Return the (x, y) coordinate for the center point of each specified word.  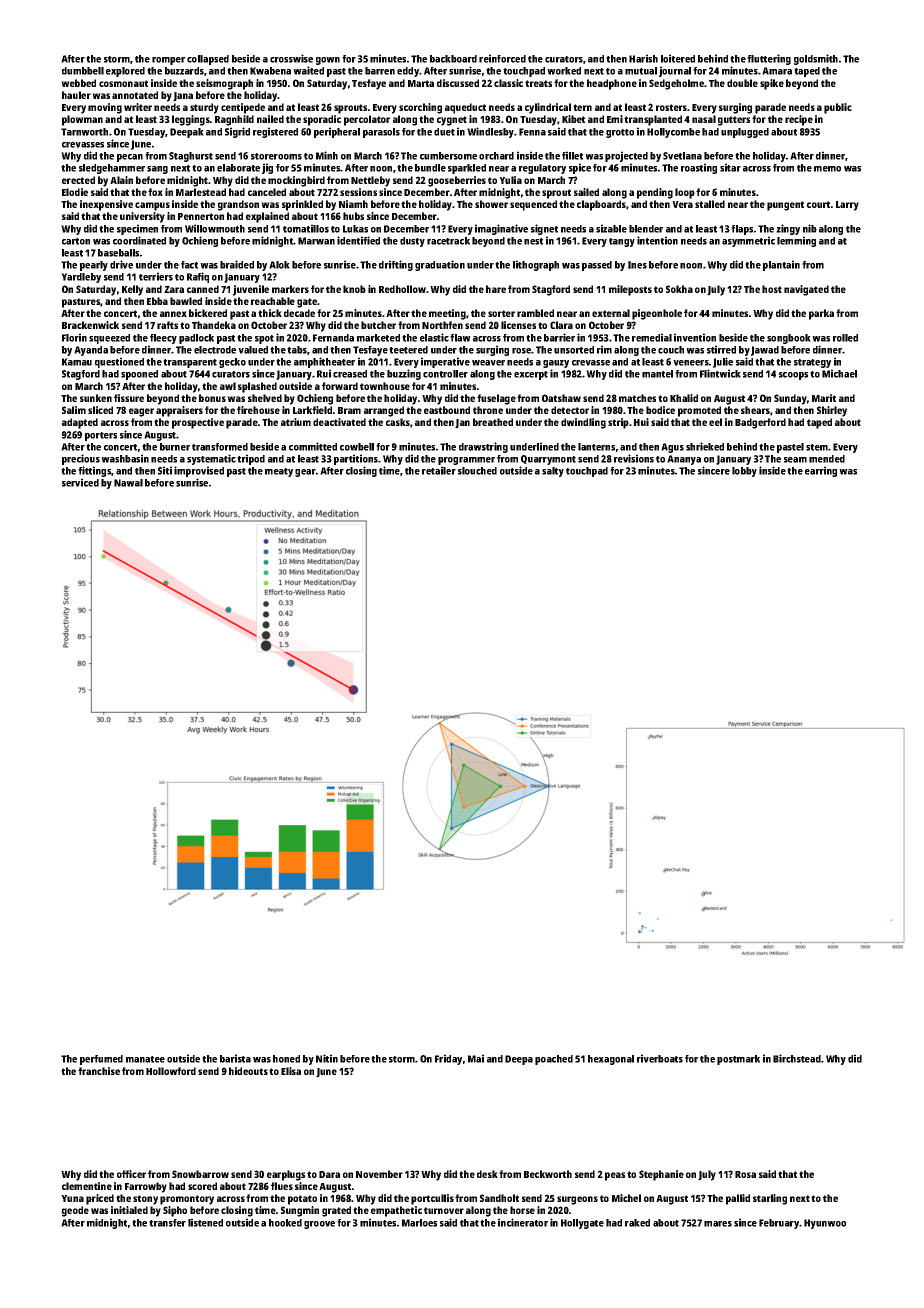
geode (75, 1211)
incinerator (523, 1222)
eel (715, 422)
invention (695, 337)
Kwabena (270, 71)
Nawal (128, 483)
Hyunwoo (825, 1224)
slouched (477, 471)
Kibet (573, 119)
